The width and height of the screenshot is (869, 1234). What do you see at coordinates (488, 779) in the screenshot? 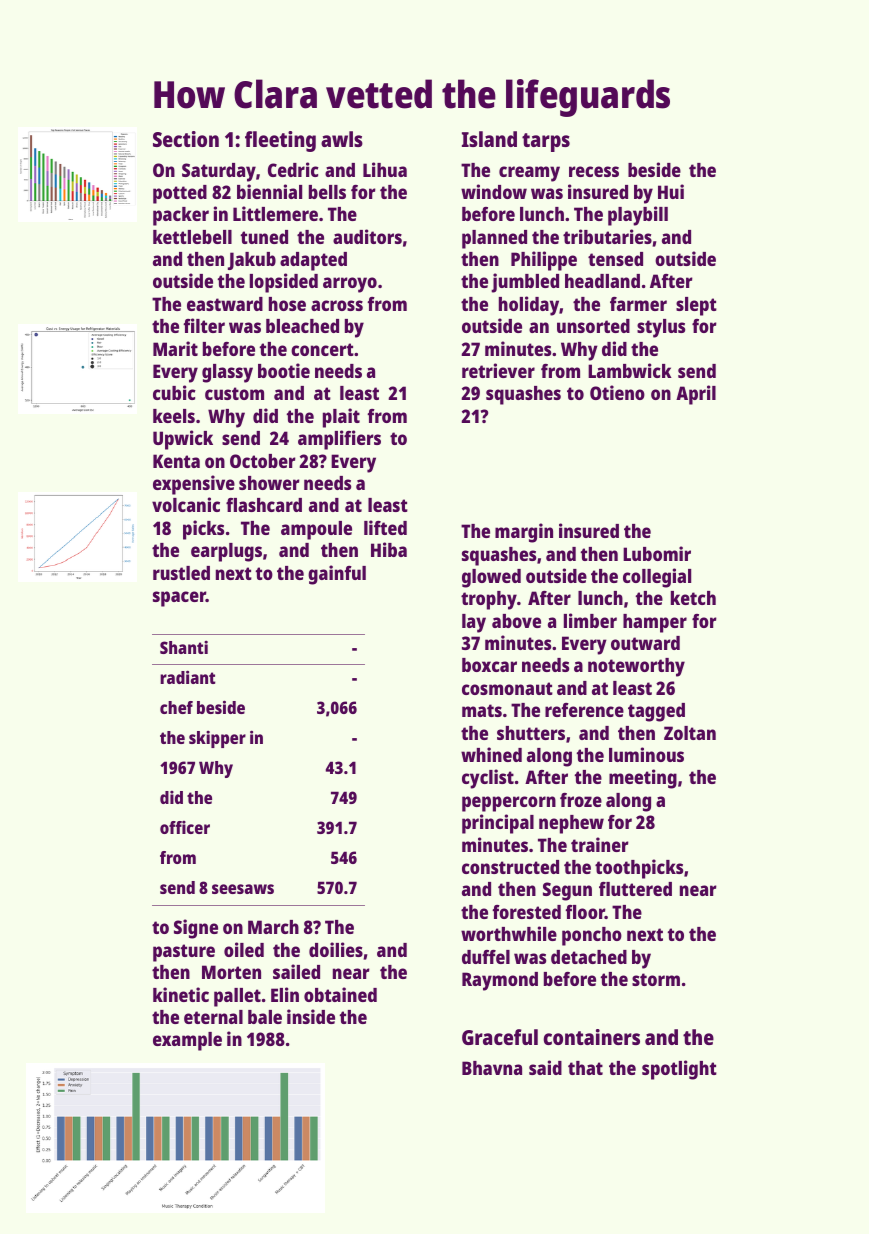
I see `cyclist` at bounding box center [488, 779].
